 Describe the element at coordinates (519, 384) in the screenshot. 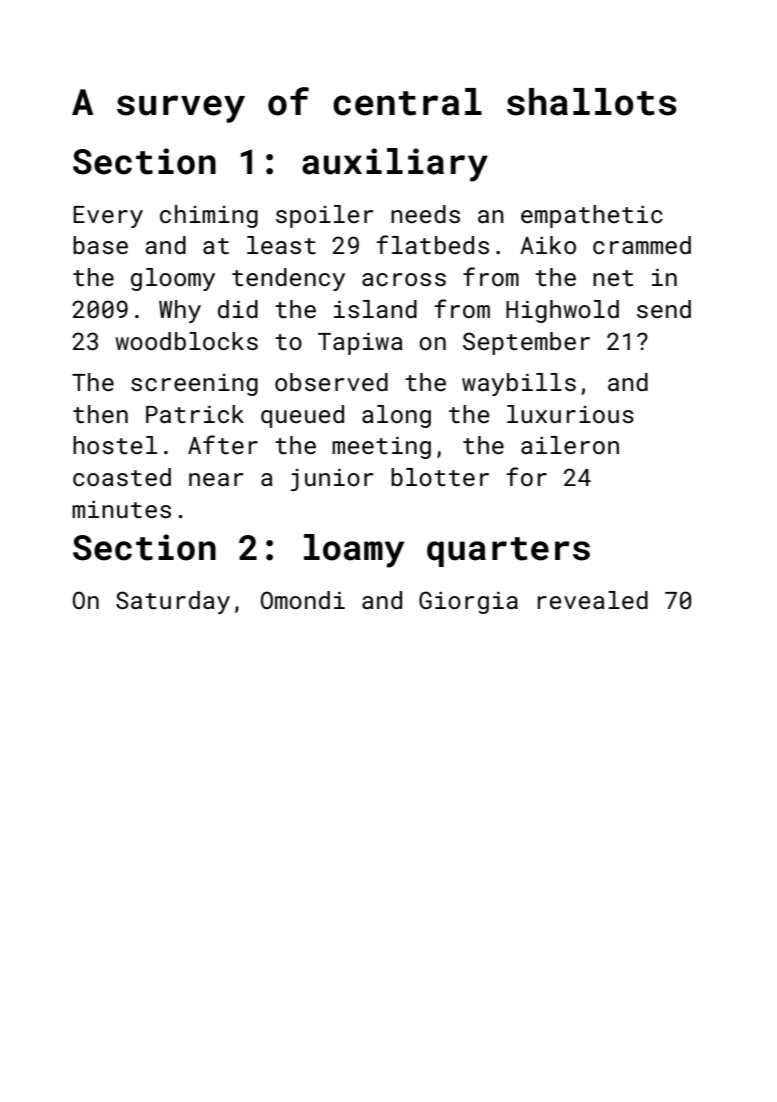

I see `waybills` at that location.
